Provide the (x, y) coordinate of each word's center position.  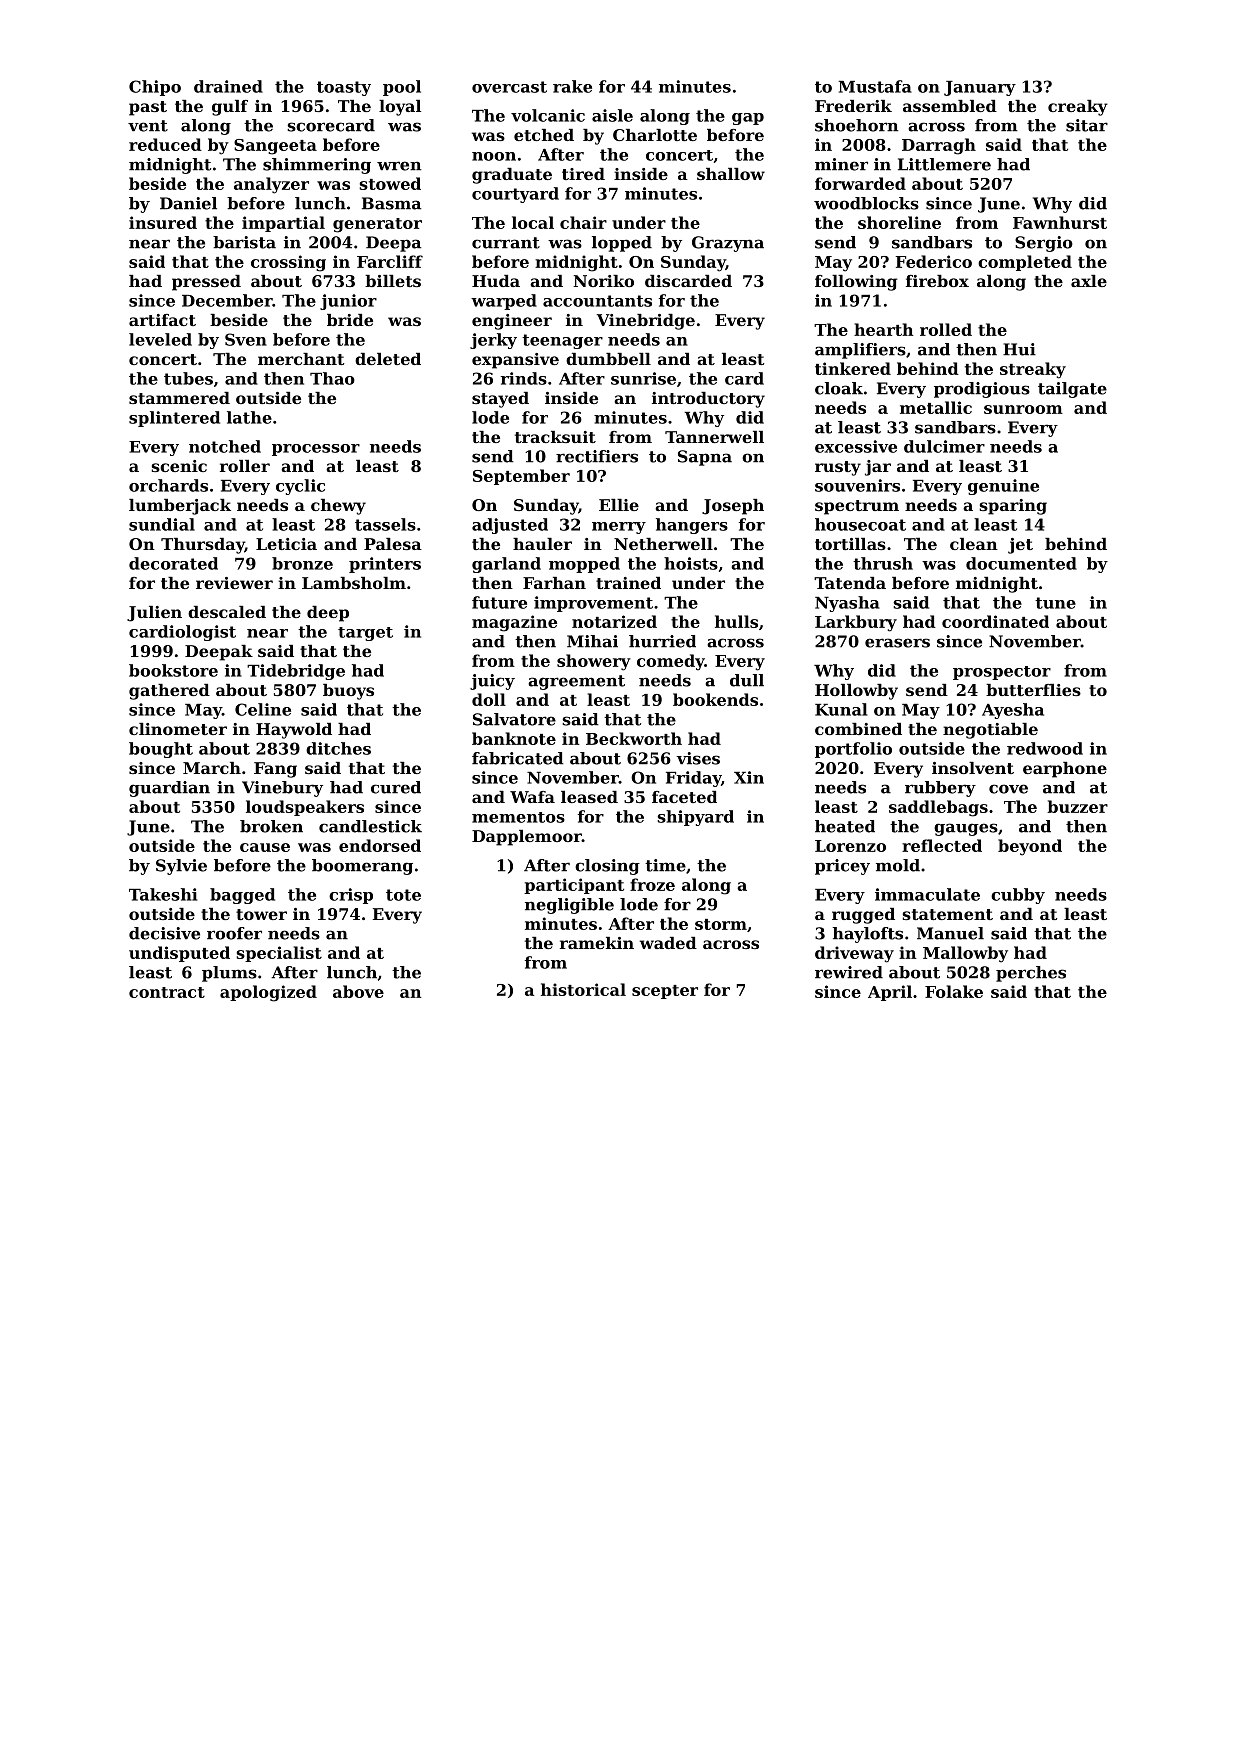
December (227, 300)
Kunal (841, 709)
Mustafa (875, 86)
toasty (344, 88)
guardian (169, 789)
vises (698, 758)
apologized (268, 993)
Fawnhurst (1060, 222)
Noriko (603, 281)
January (980, 88)
